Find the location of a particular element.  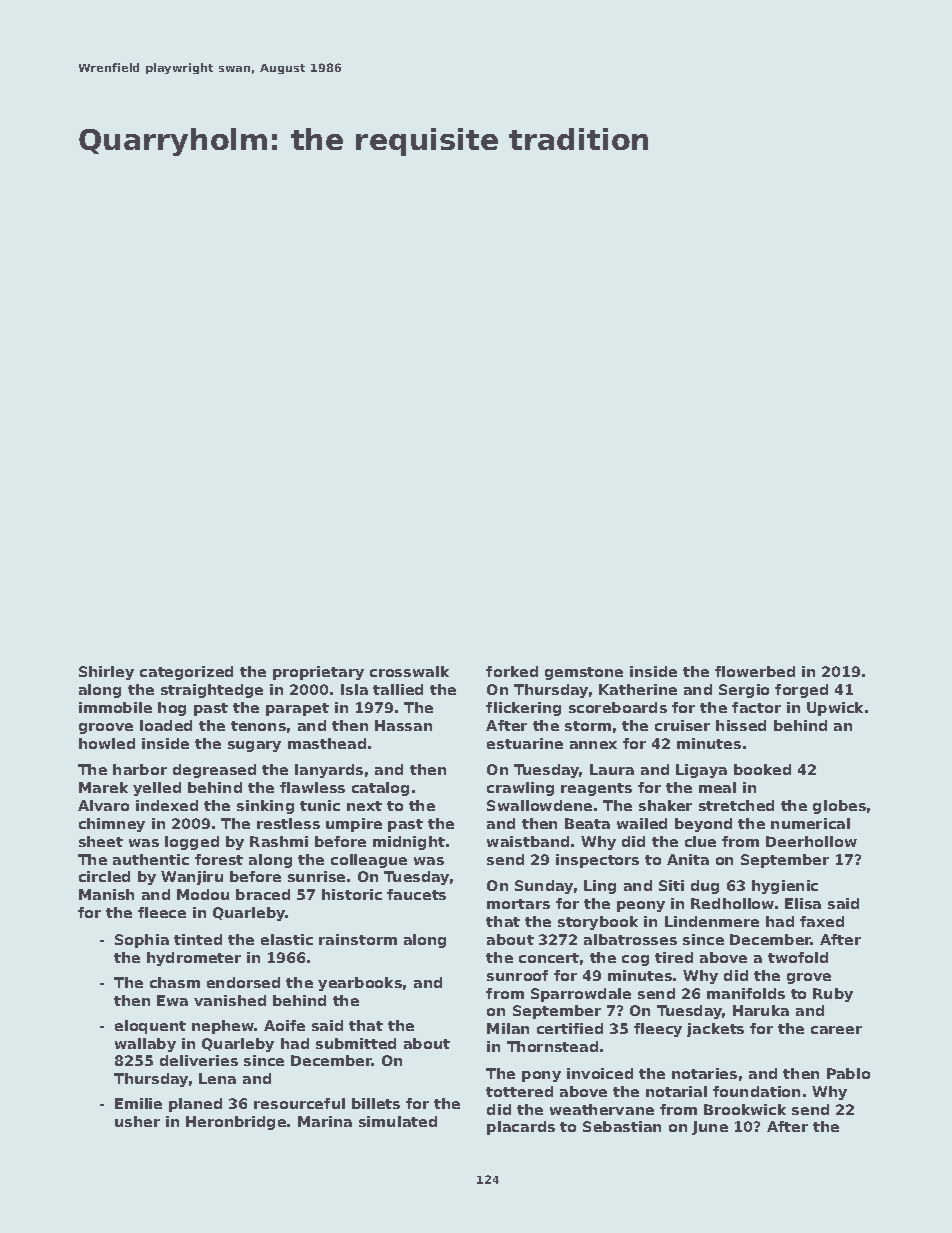

braced is located at coordinates (263, 894).
